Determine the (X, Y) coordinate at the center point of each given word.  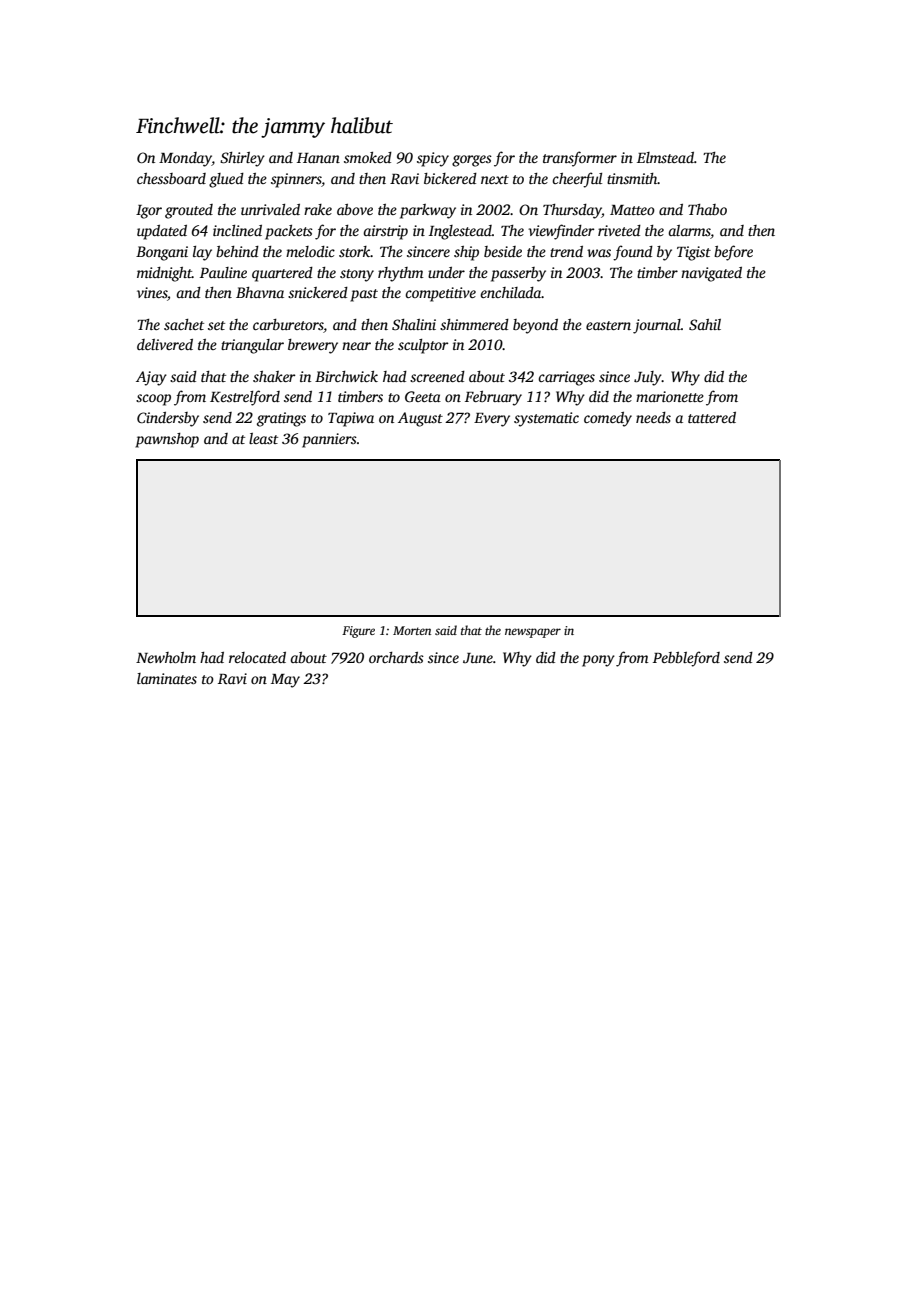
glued (226, 180)
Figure (358, 632)
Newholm (166, 657)
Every (492, 420)
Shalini (414, 324)
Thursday (572, 211)
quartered (282, 274)
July (648, 378)
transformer (580, 159)
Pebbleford (686, 659)
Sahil (705, 324)
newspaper (533, 633)
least (263, 438)
